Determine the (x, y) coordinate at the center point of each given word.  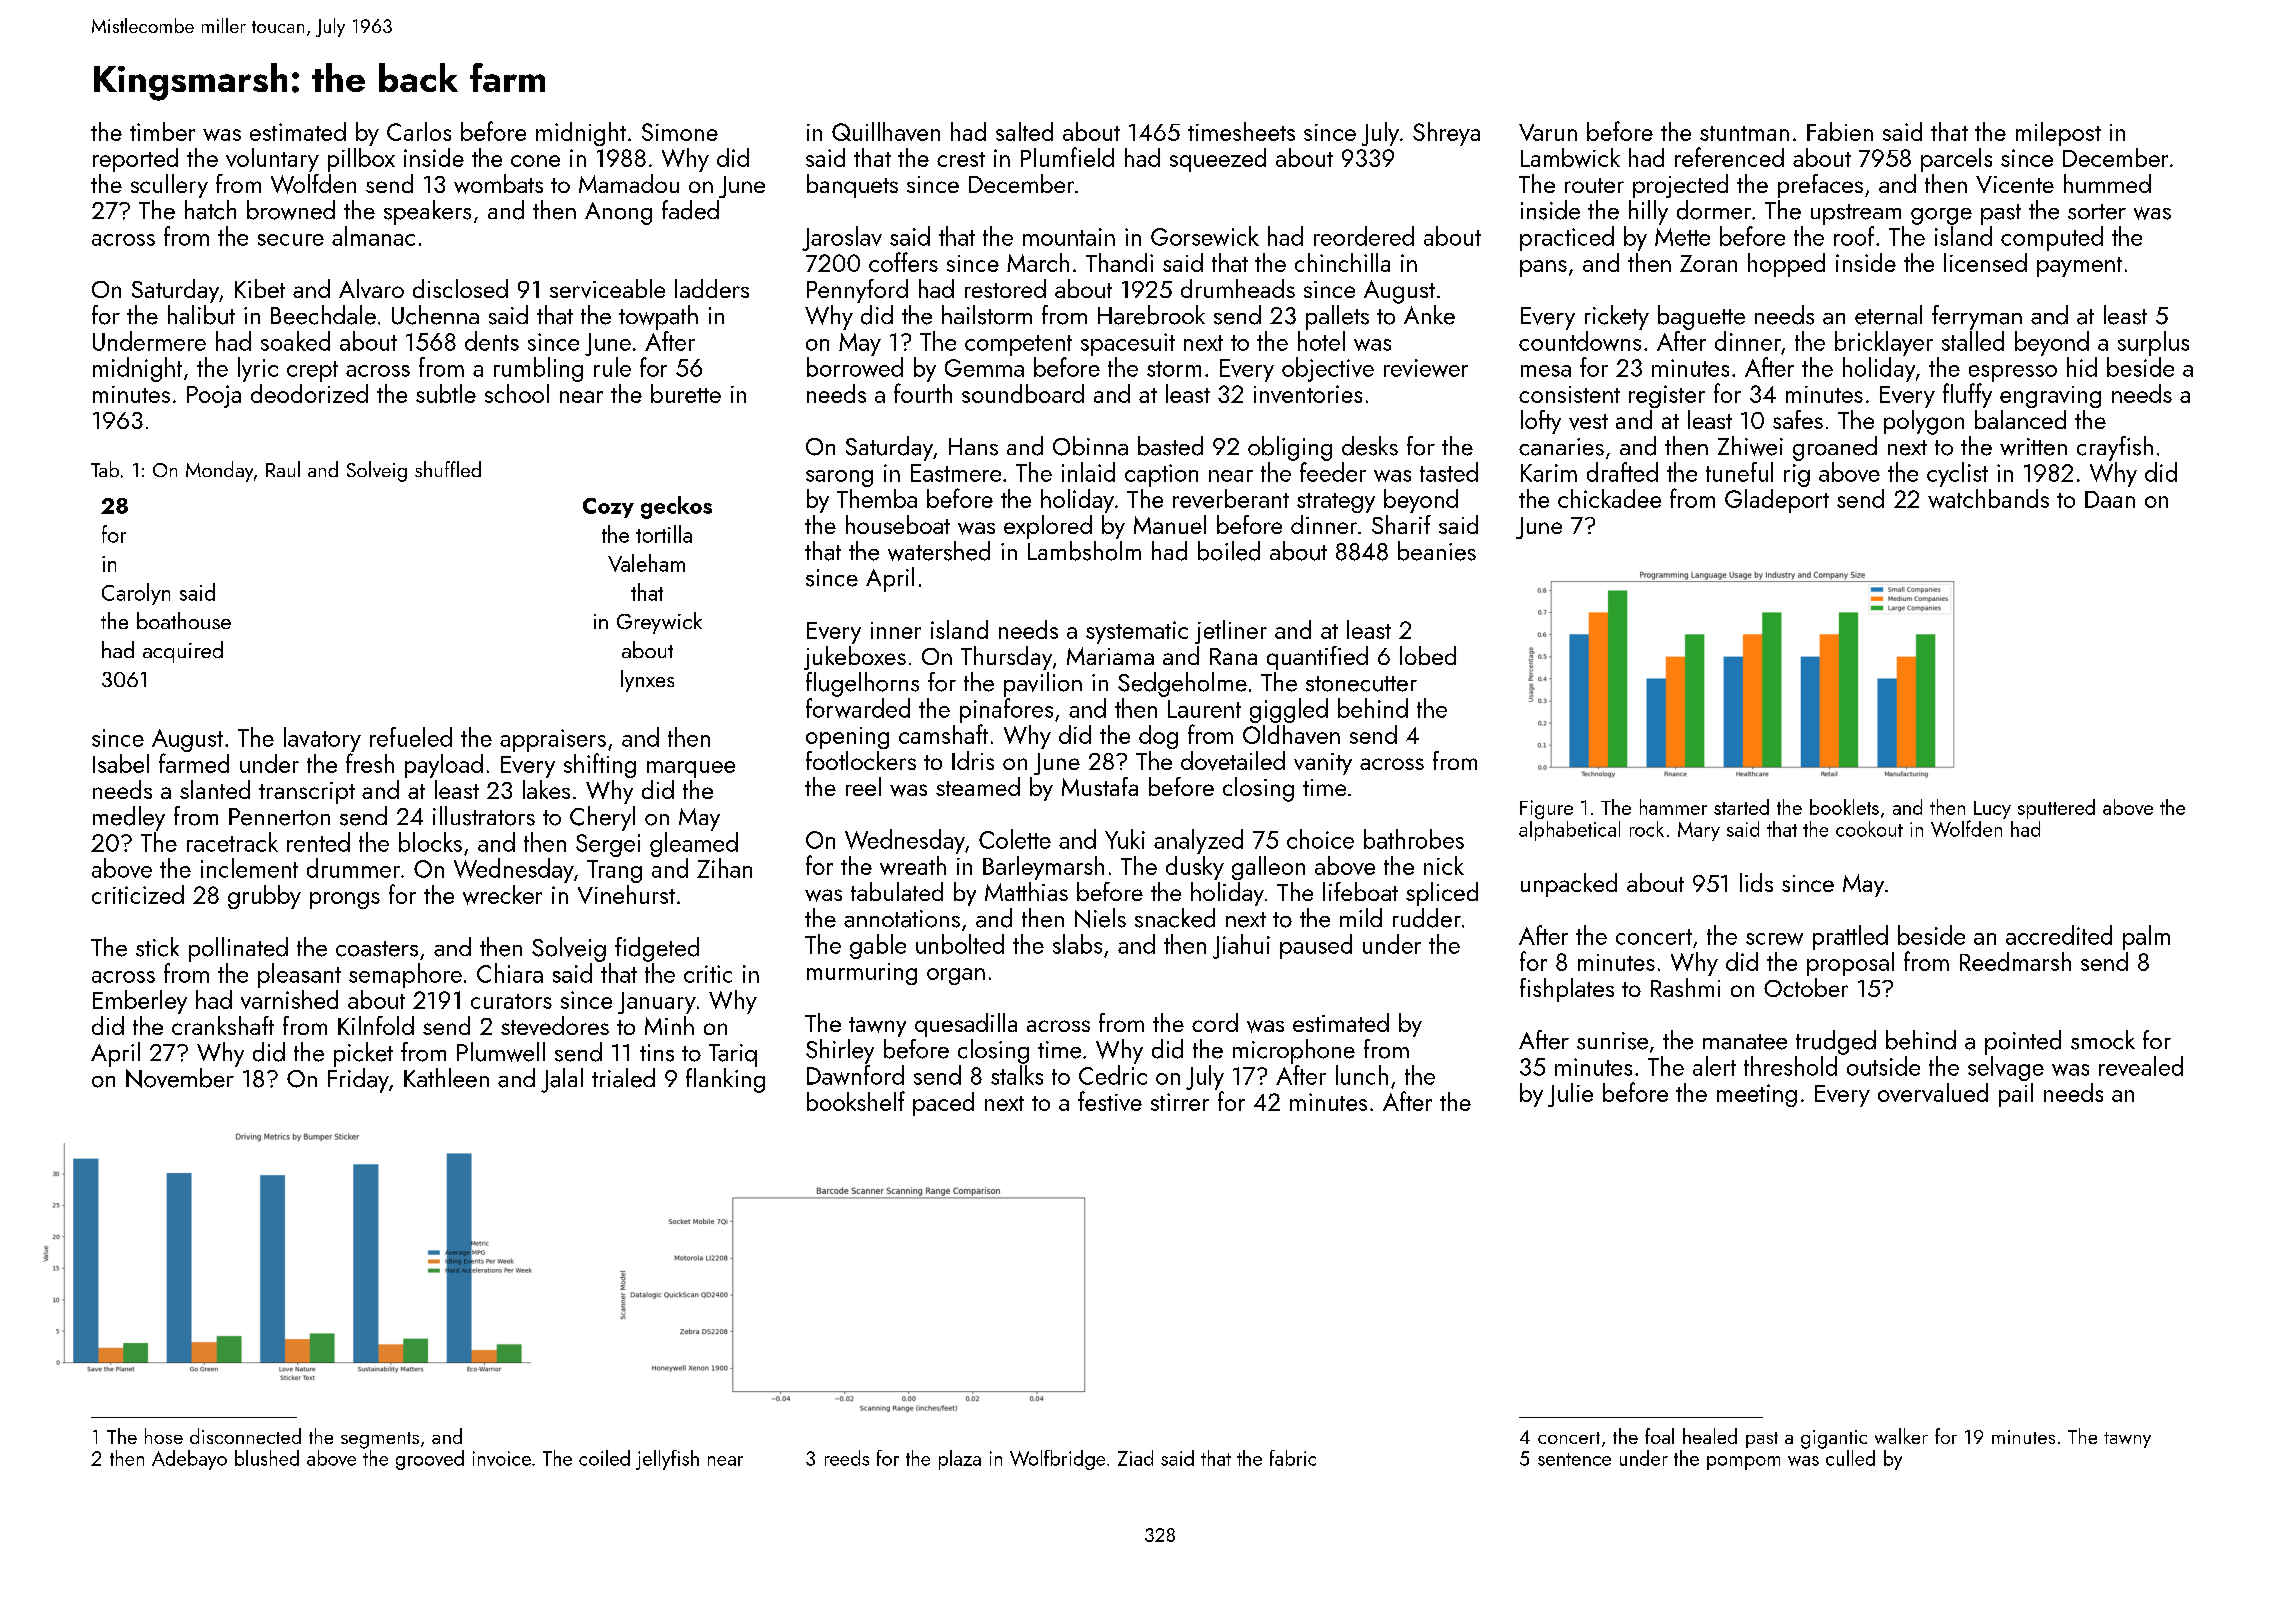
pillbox (361, 160)
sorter (2097, 212)
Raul (283, 469)
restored (1005, 288)
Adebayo (189, 1460)
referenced (1729, 157)
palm (2146, 937)
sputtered (2056, 809)
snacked (1175, 918)
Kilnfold (376, 1025)
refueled (411, 737)
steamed (978, 786)
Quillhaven (886, 131)
